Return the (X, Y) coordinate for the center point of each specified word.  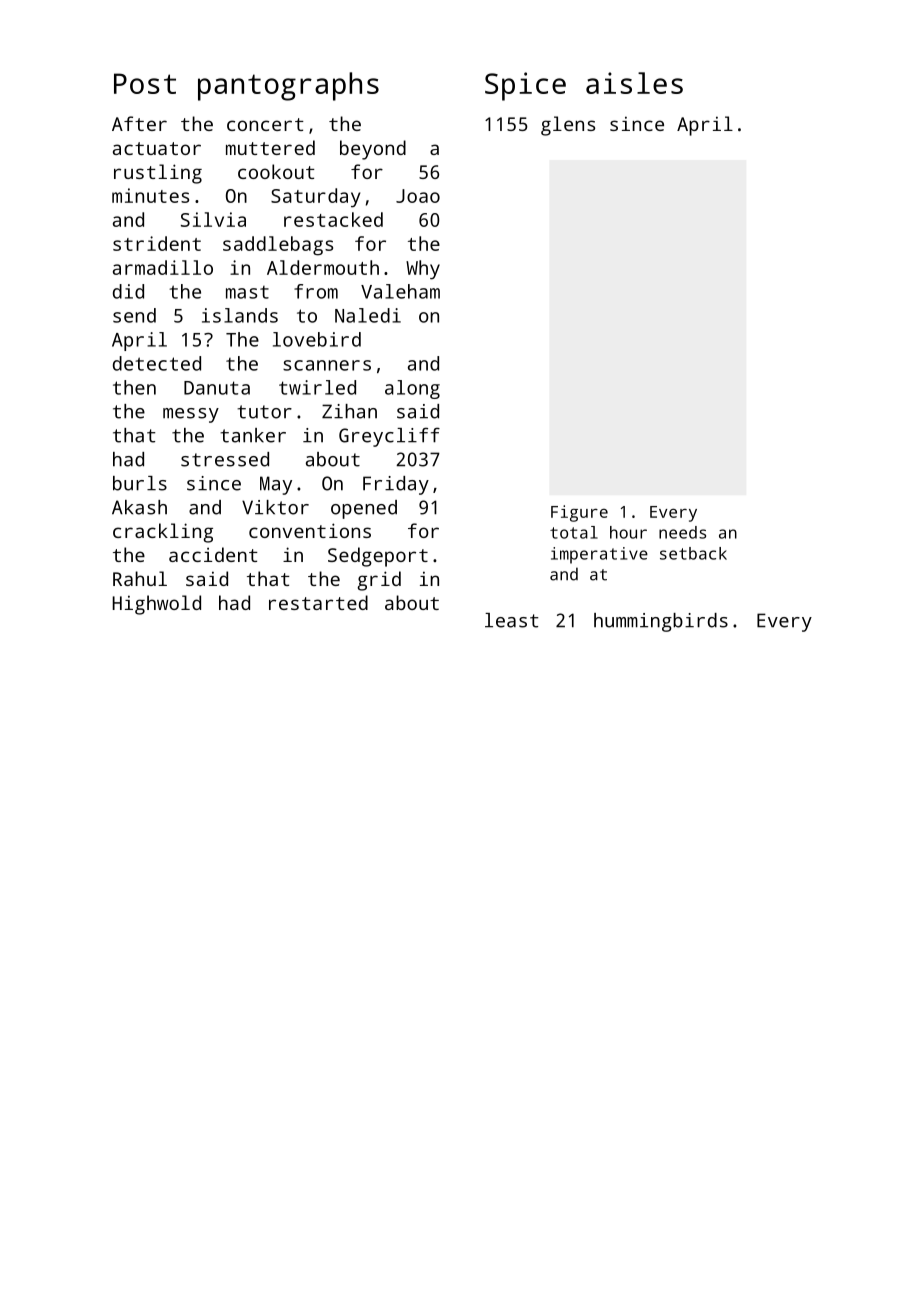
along (412, 389)
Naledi (368, 315)
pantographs (288, 86)
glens (568, 126)
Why (423, 270)
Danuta (217, 388)
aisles (634, 83)
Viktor (275, 507)
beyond (373, 150)
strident (157, 243)
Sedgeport (378, 557)
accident (213, 554)
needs (682, 532)
